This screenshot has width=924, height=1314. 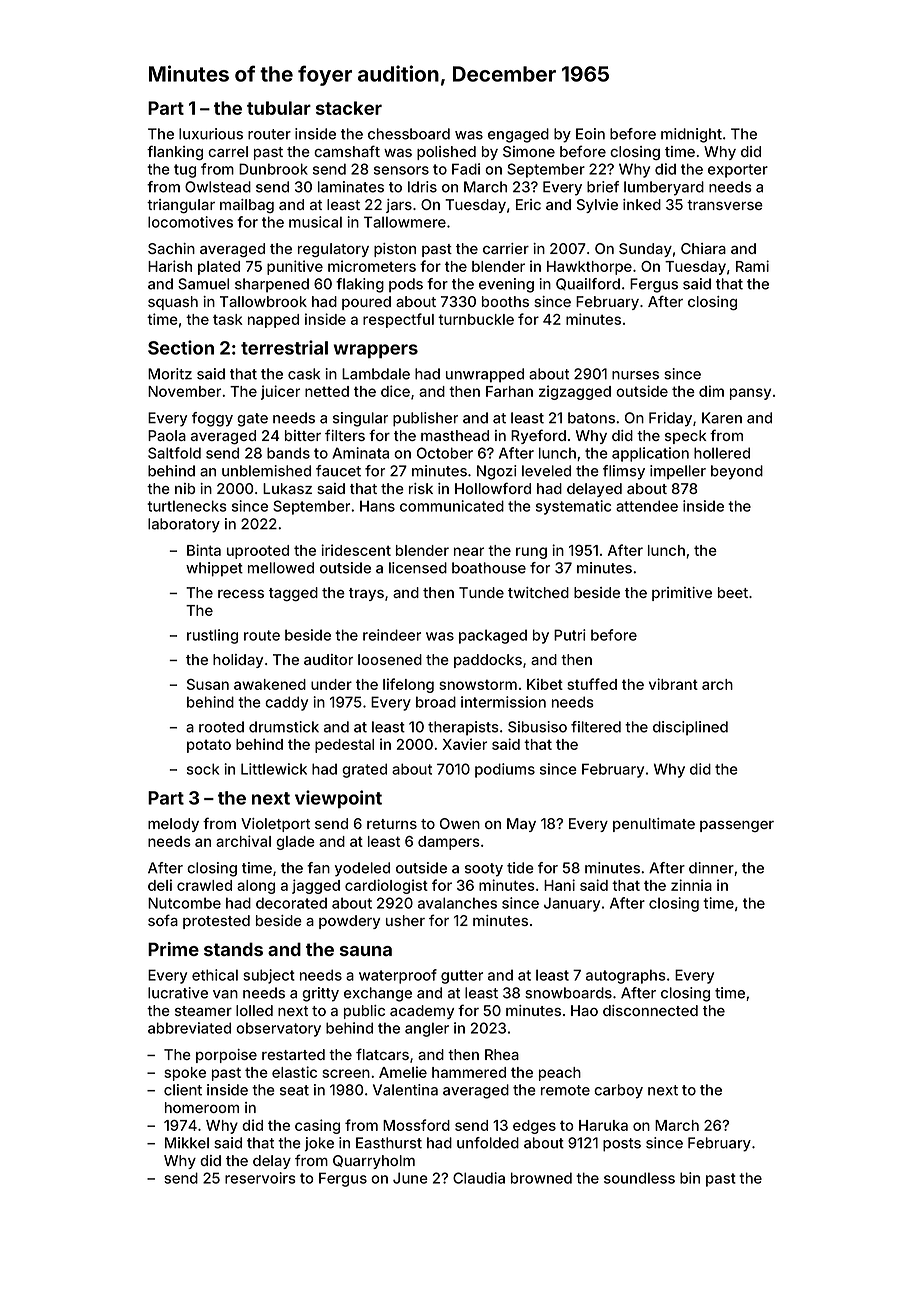 What do you see at coordinates (185, 1074) in the screenshot?
I see `spoke` at bounding box center [185, 1074].
